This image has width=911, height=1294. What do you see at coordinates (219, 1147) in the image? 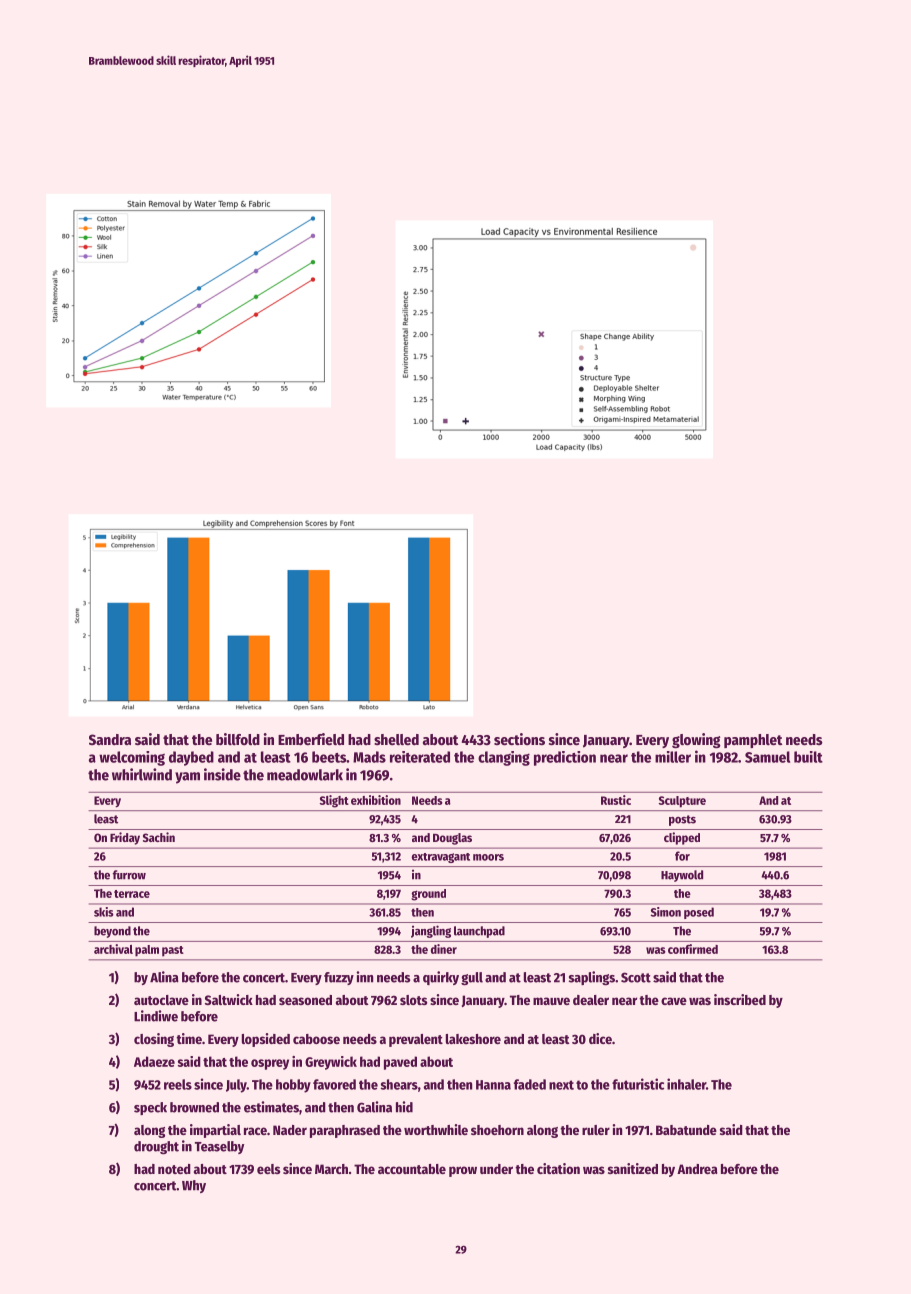
I see `Teaselby` at bounding box center [219, 1147].
